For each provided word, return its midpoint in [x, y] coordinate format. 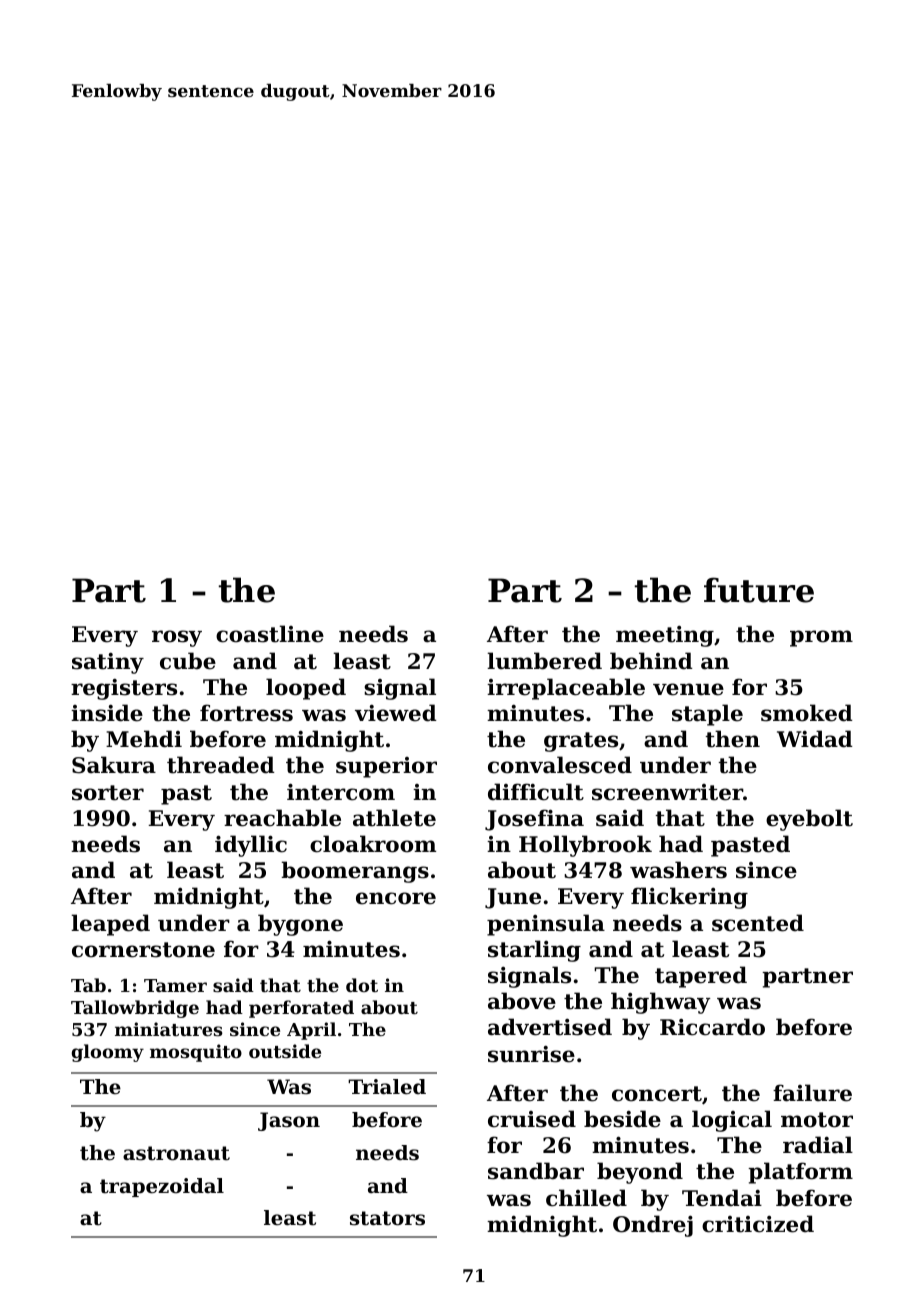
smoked [807, 713]
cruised [532, 1119]
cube [188, 661]
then [733, 739]
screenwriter [667, 792]
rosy [177, 638]
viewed [396, 713]
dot [362, 985]
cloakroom [373, 844]
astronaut [176, 1153]
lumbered [544, 661]
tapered [701, 977]
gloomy [108, 1053]
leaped [110, 925]
